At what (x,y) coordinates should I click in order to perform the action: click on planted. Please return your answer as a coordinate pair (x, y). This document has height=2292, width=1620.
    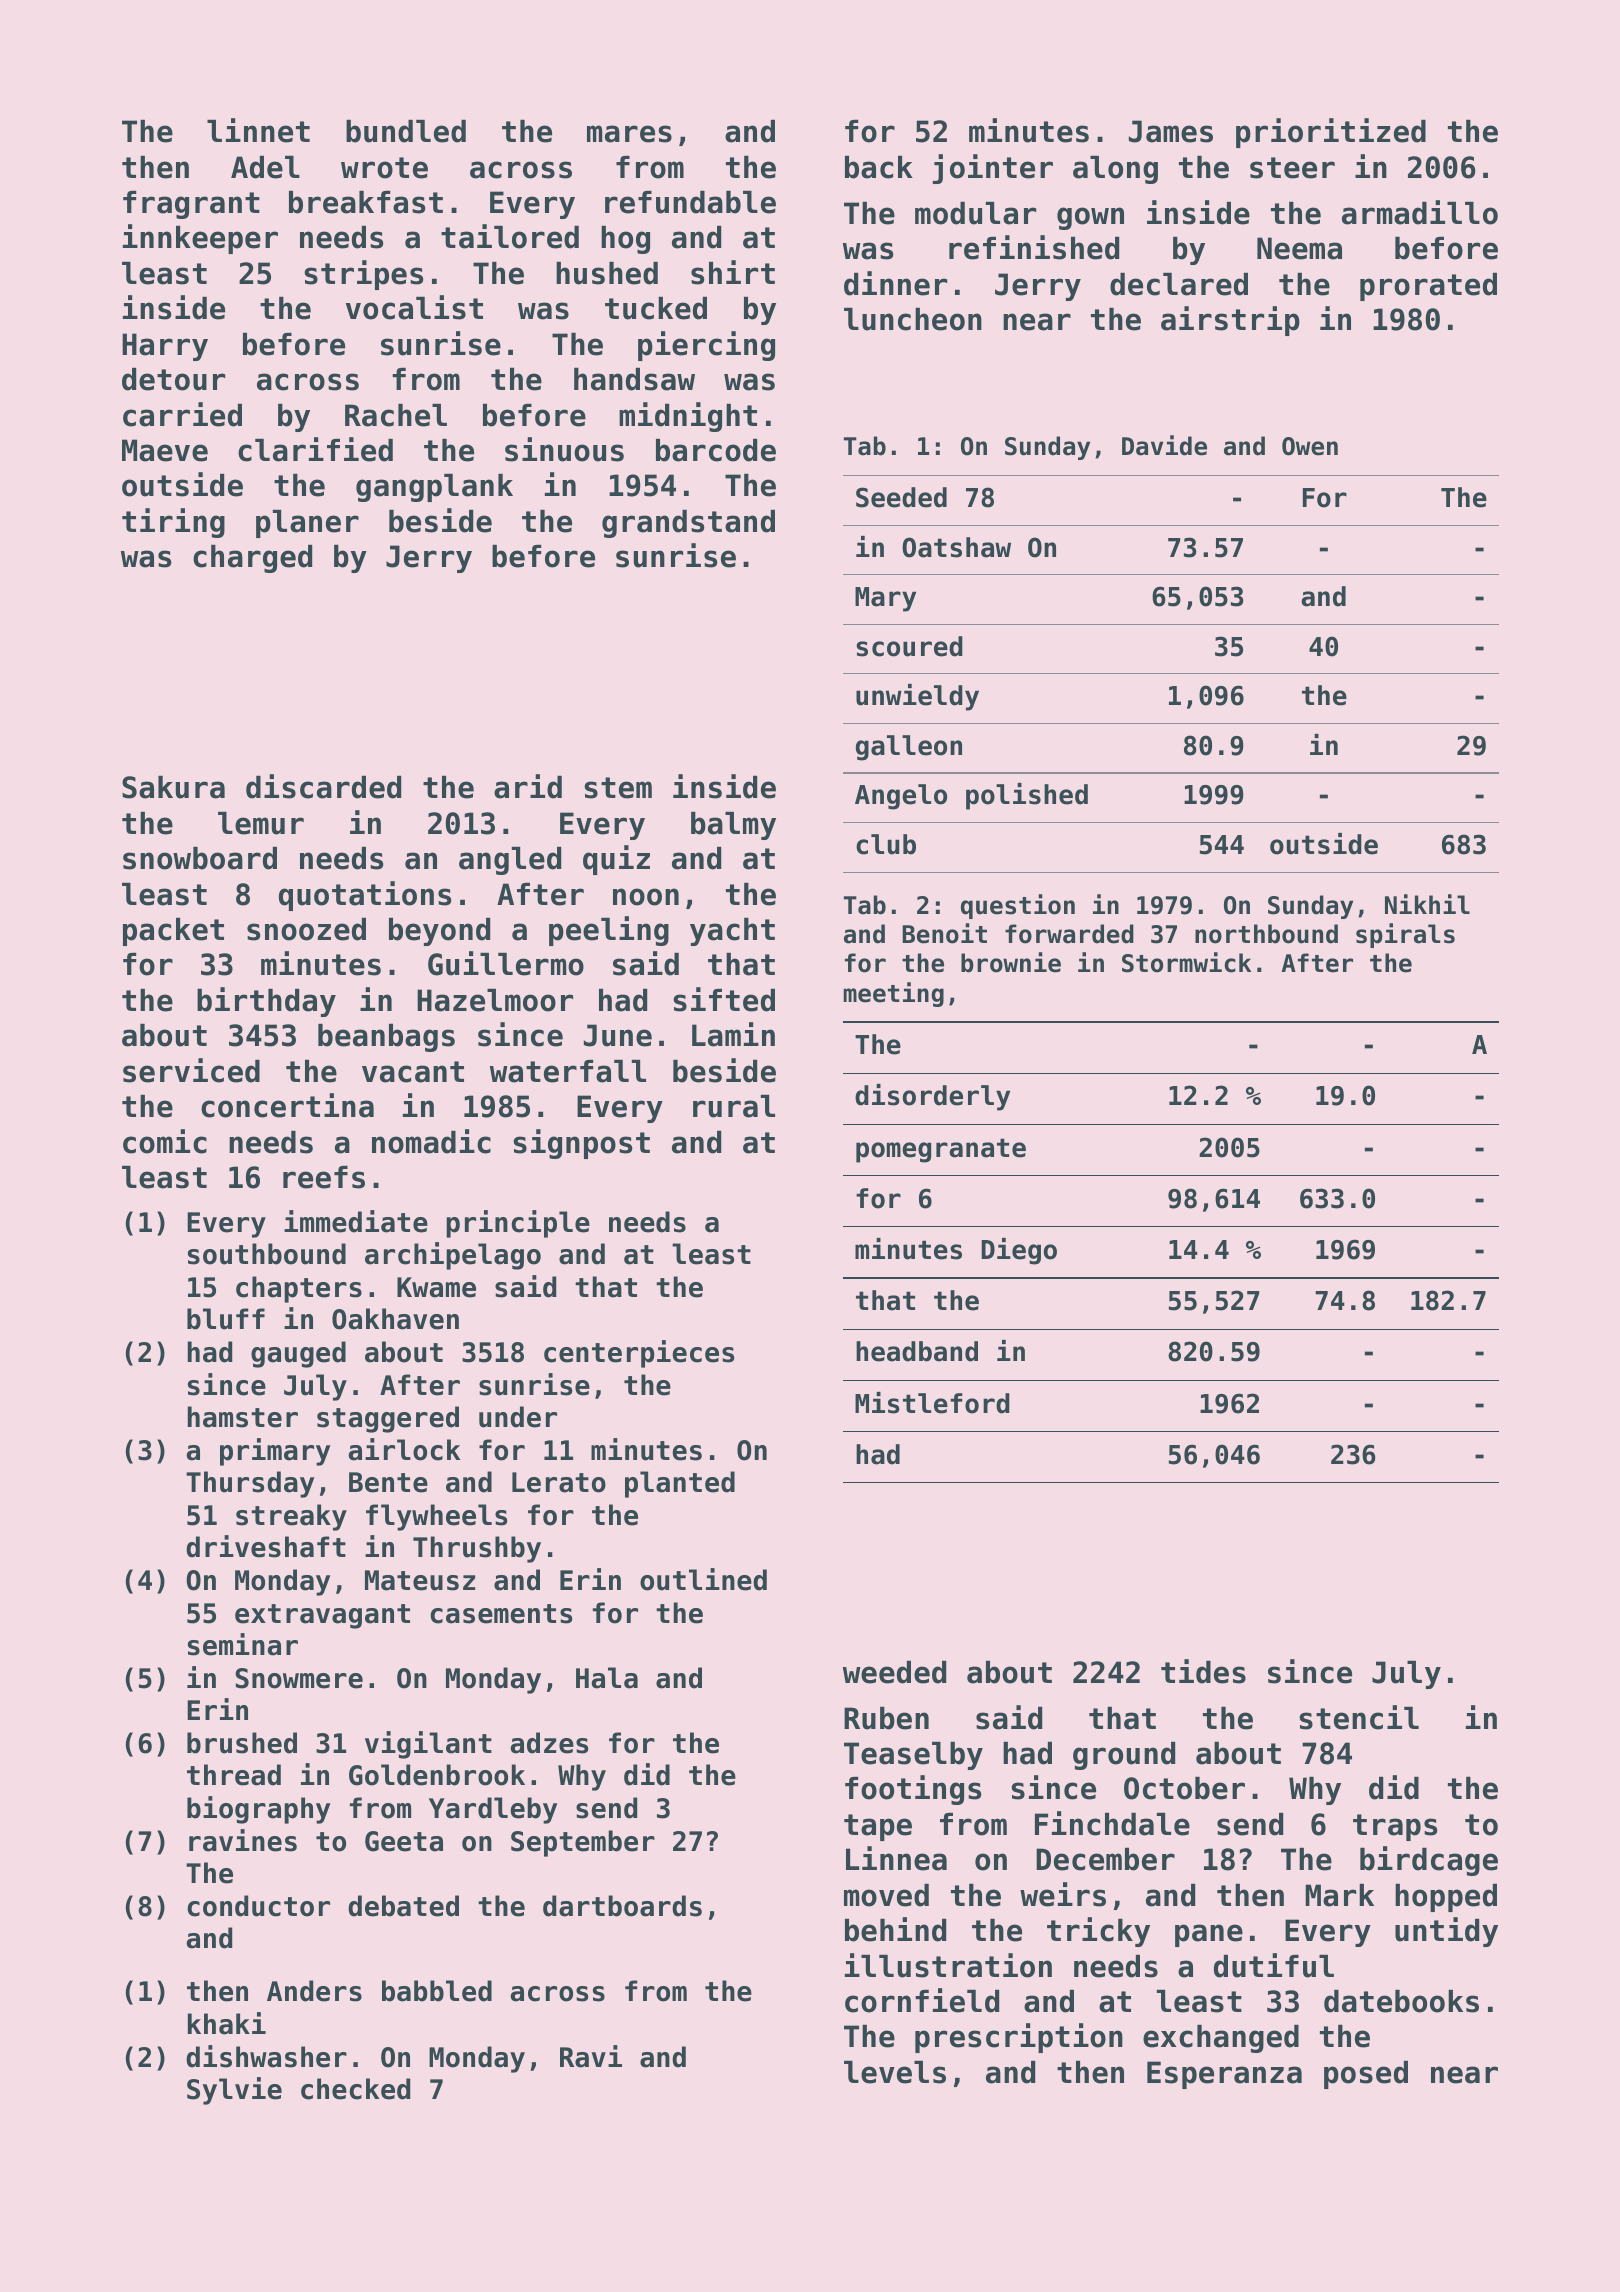
    Looking at the image, I should click on (680, 1484).
